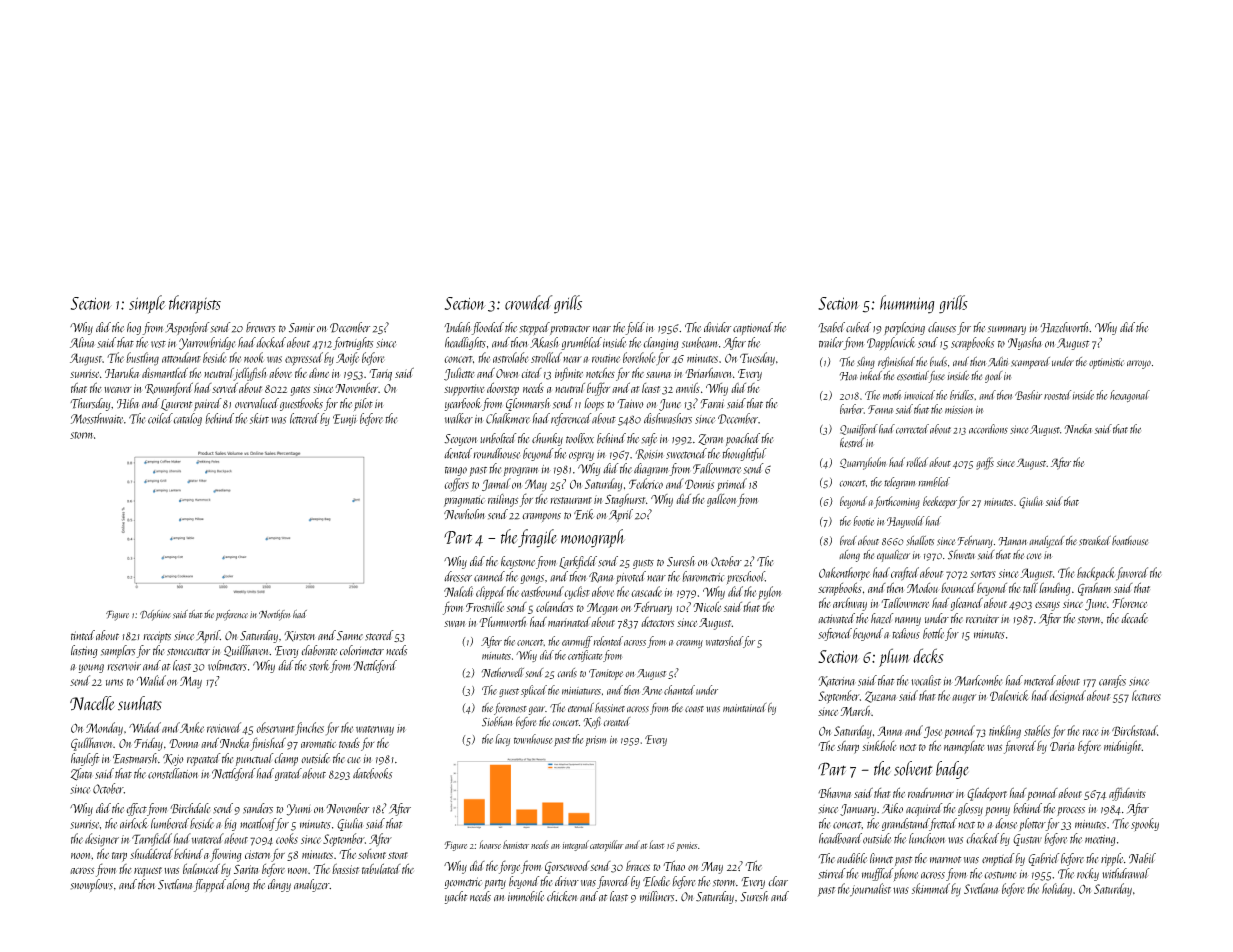 The width and height of the screenshot is (1233, 952). Describe the element at coordinates (891, 344) in the screenshot. I see `Dapplewick` at that location.
